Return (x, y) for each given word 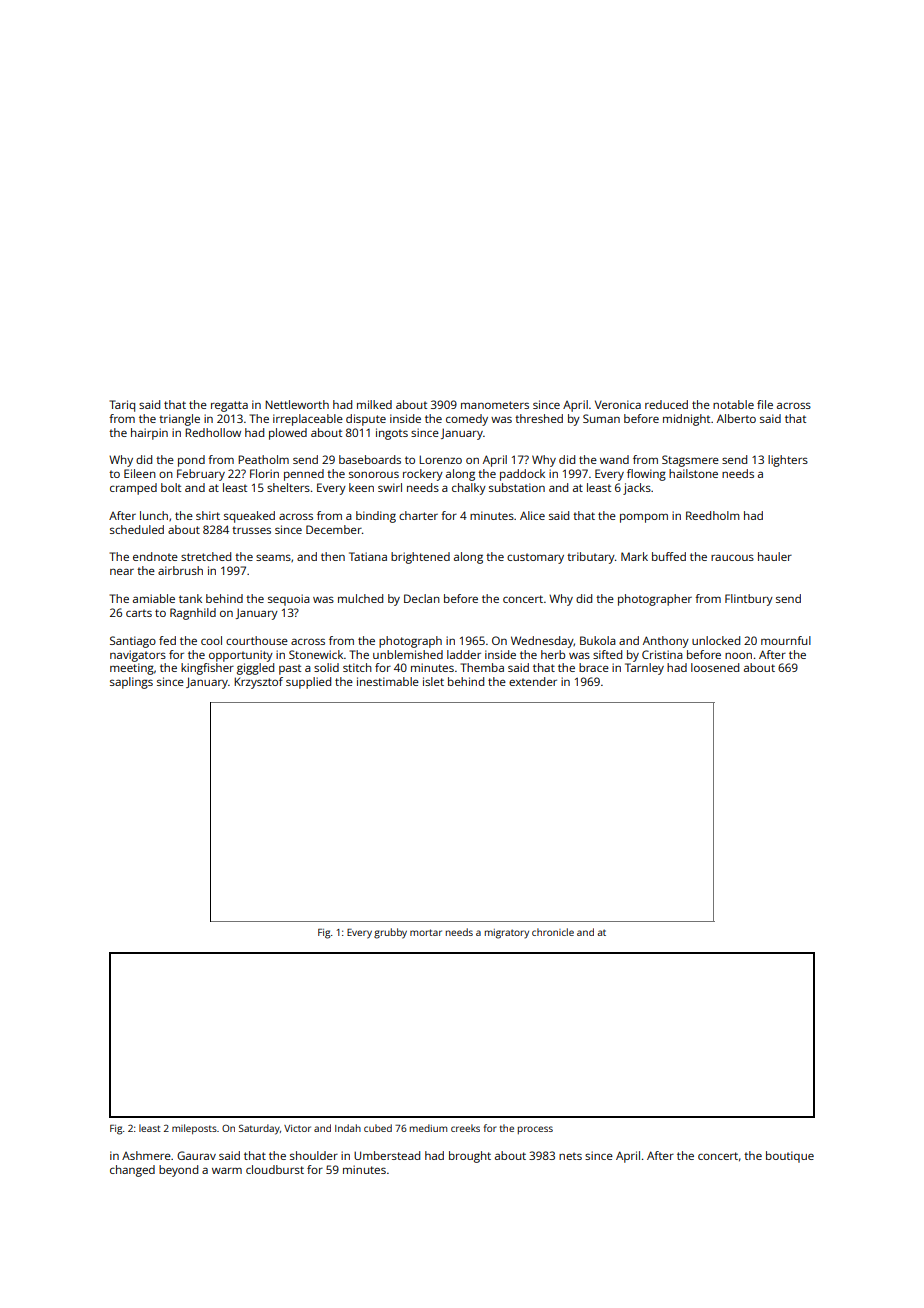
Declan (422, 598)
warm (227, 1170)
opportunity (241, 656)
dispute (366, 420)
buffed (669, 556)
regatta (229, 406)
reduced (666, 404)
